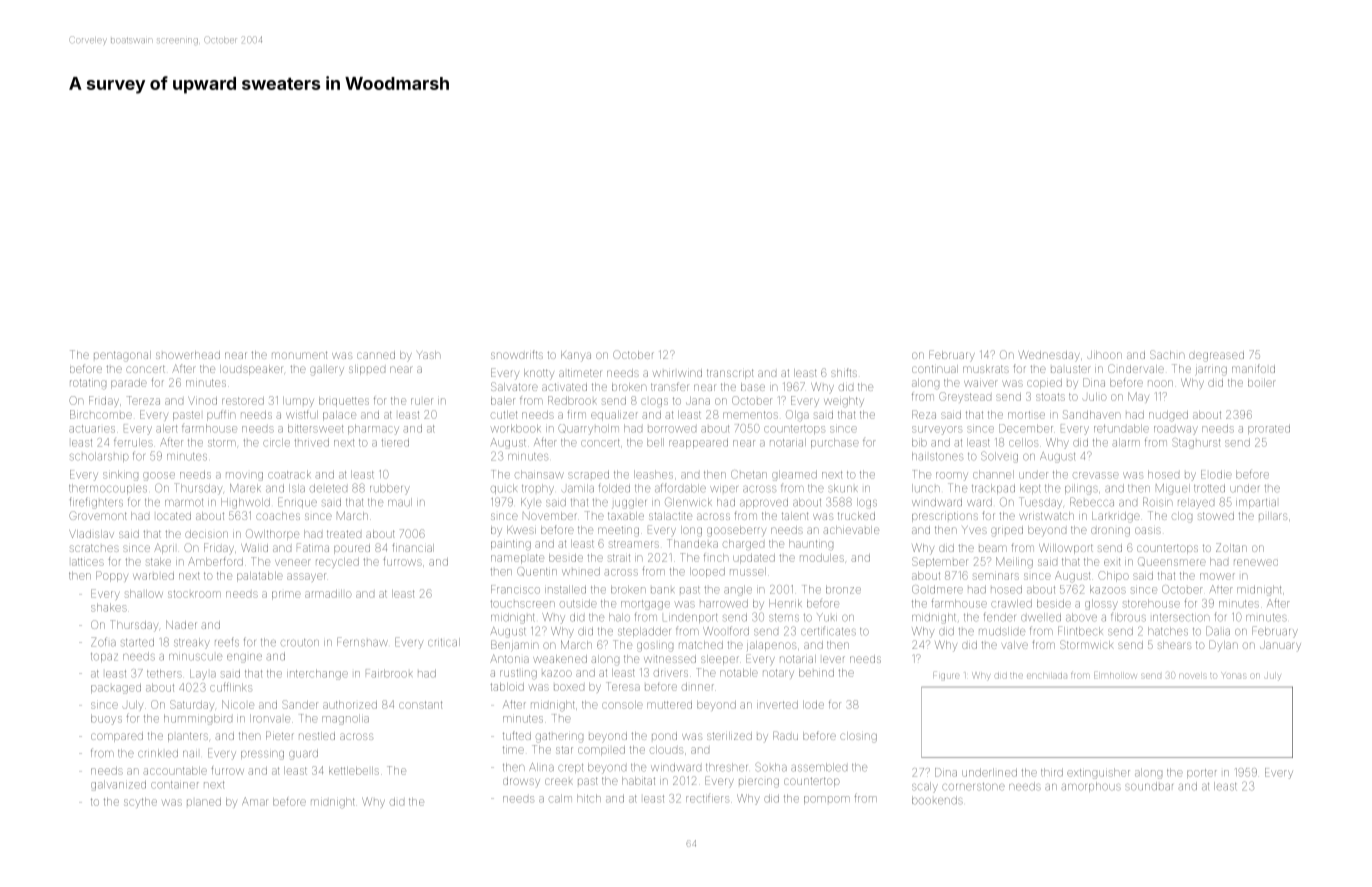 The height and width of the document is (887, 1372). Describe the element at coordinates (811, 545) in the document. I see `haunting` at that location.
